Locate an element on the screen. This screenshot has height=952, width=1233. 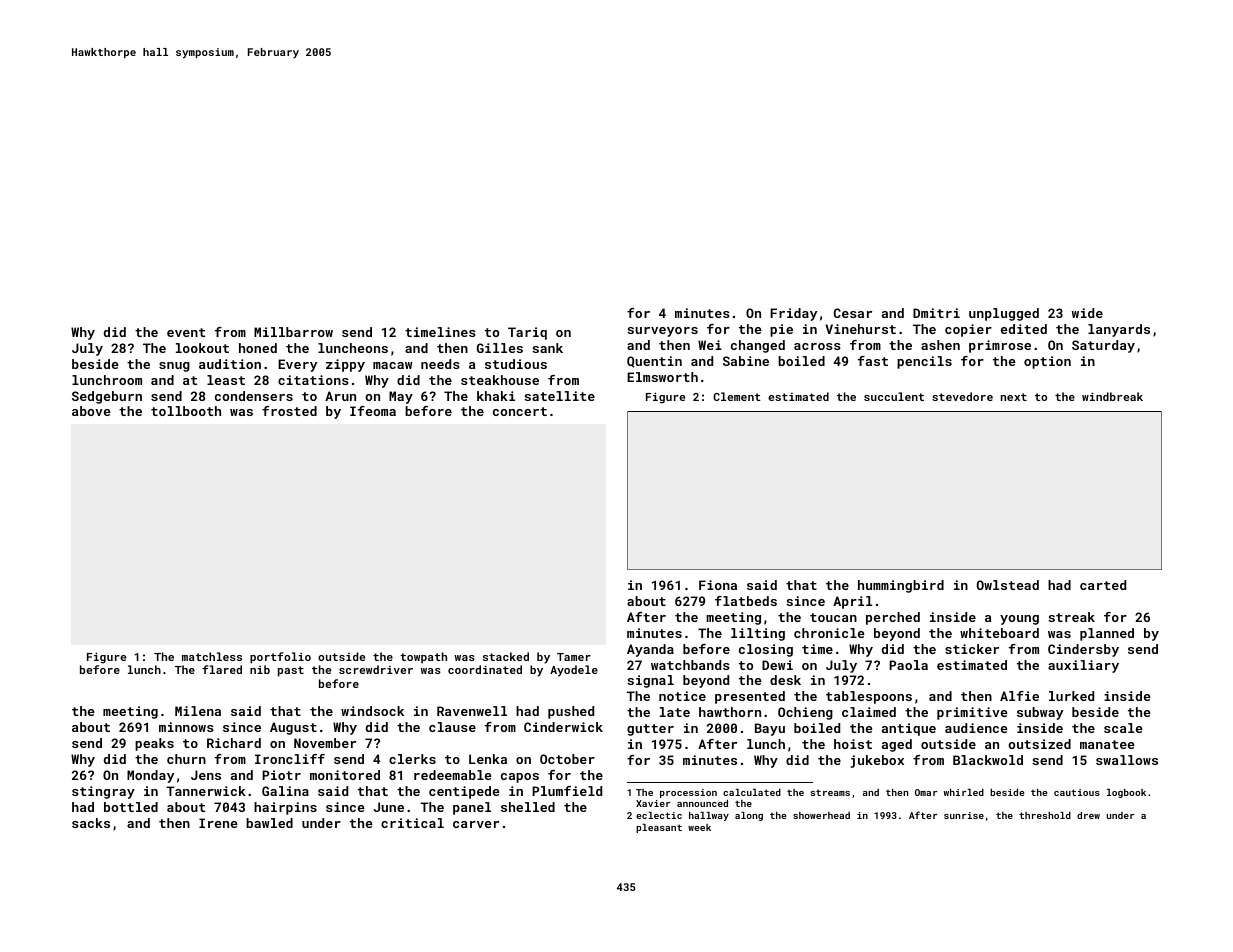
tollbooth is located at coordinates (186, 411).
